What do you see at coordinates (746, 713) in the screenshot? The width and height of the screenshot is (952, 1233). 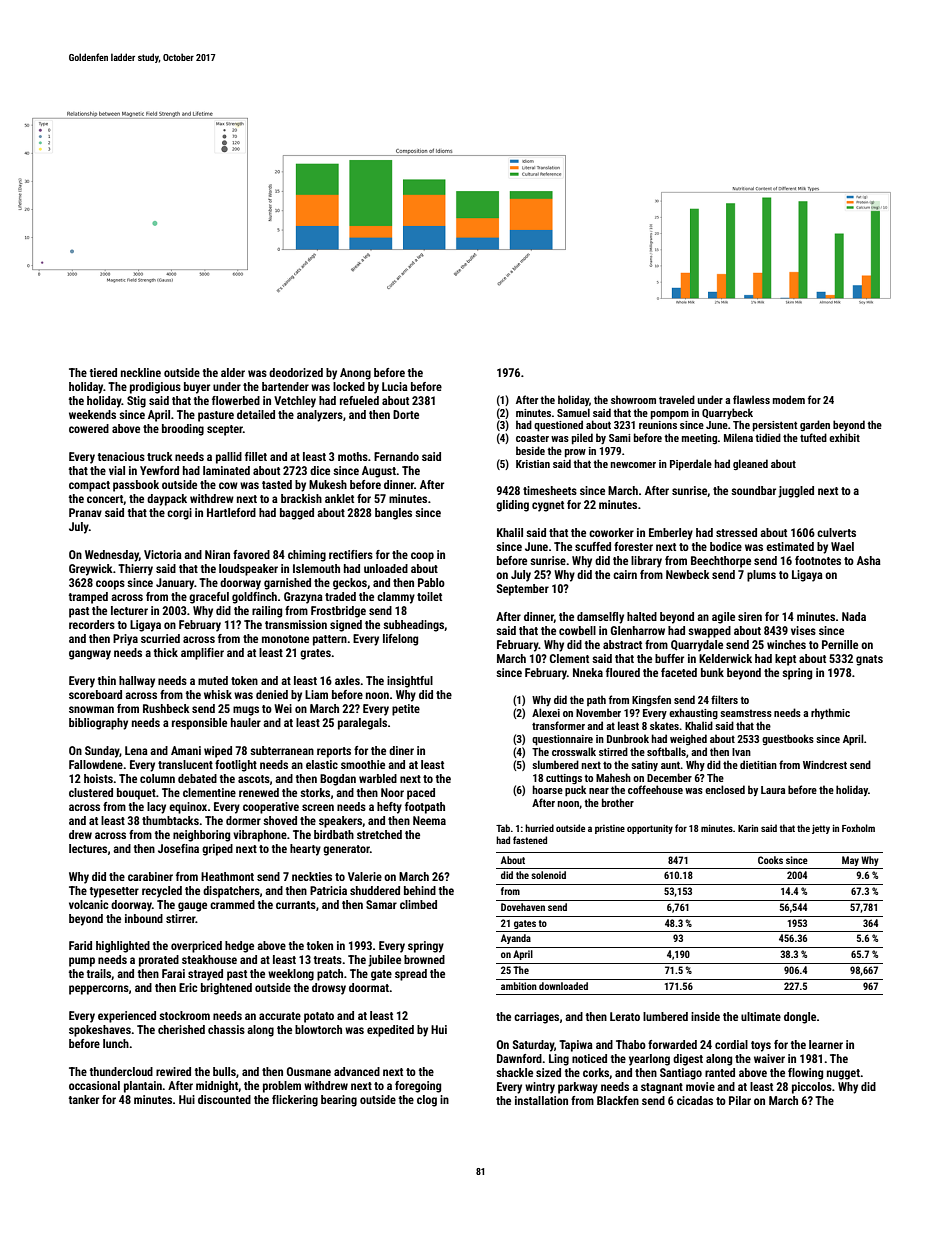 I see `seamstress` at bounding box center [746, 713].
